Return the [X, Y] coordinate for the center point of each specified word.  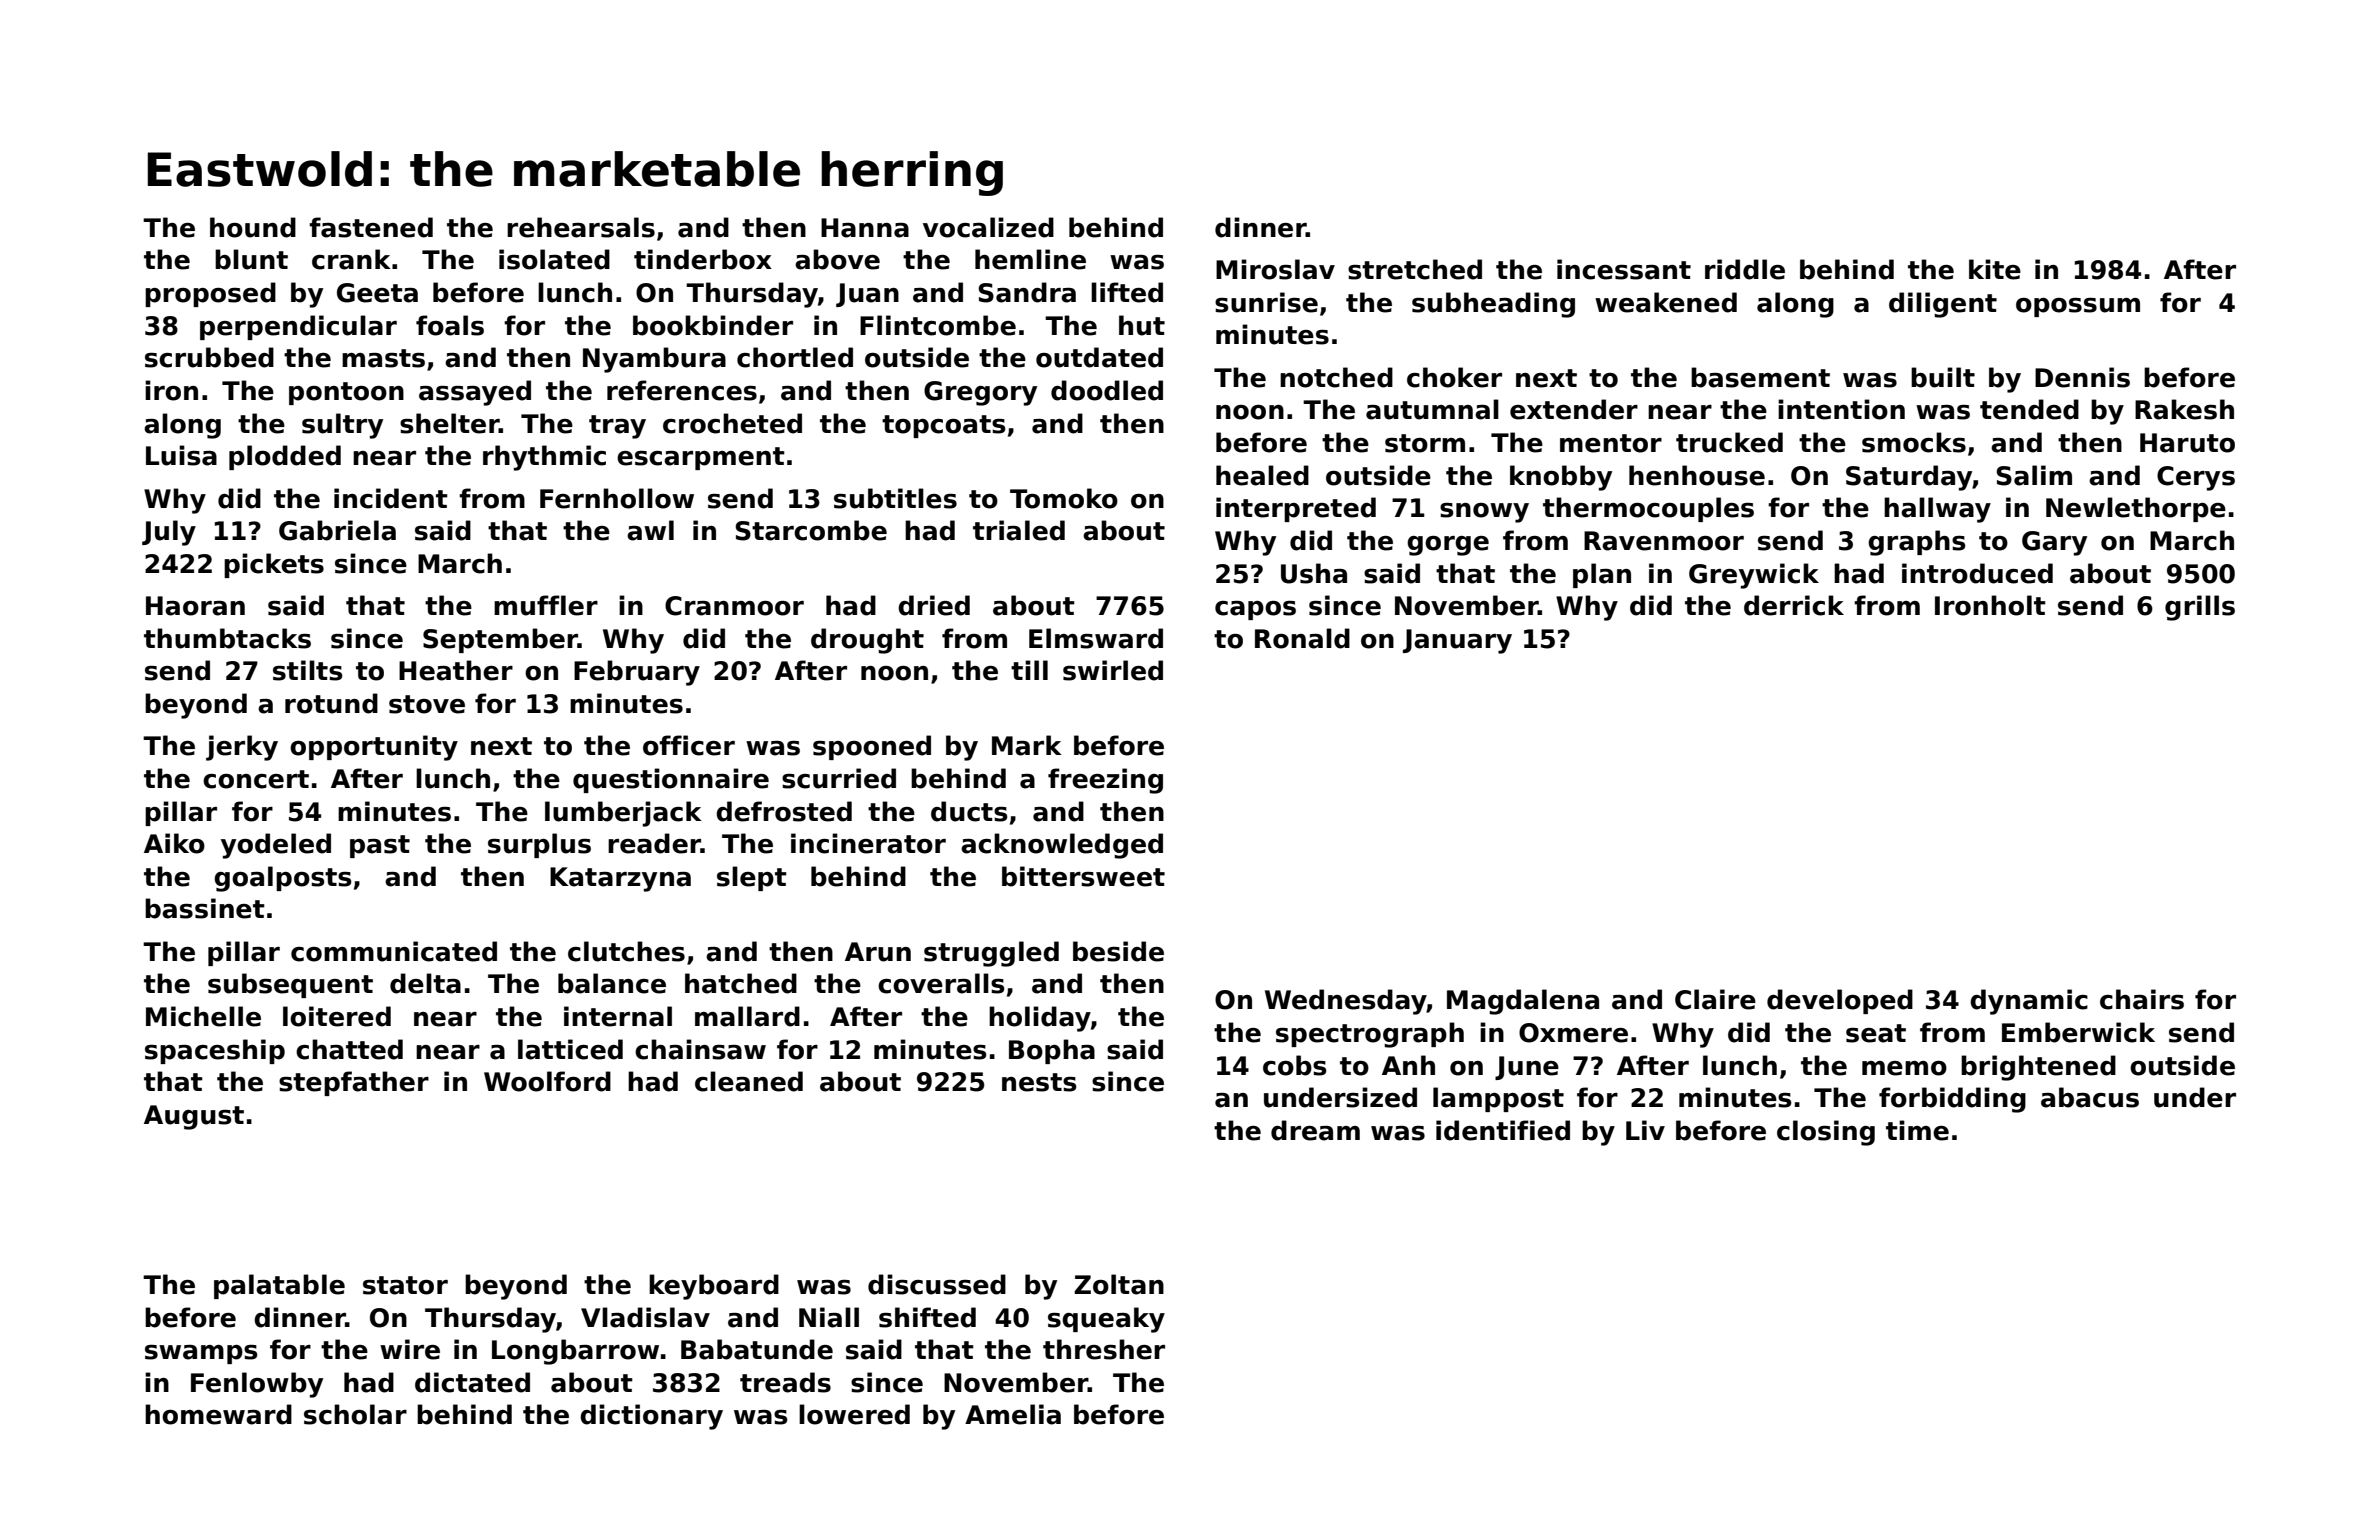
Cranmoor [734, 606]
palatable [279, 1286]
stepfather [354, 1083]
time [1917, 1130]
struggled [991, 954]
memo [1904, 1068]
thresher [1104, 1349]
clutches [626, 951]
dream [1315, 1130]
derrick [1794, 605]
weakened [1666, 302]
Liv [1645, 1130]
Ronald [1302, 638]
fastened [371, 227]
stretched [1415, 269]
